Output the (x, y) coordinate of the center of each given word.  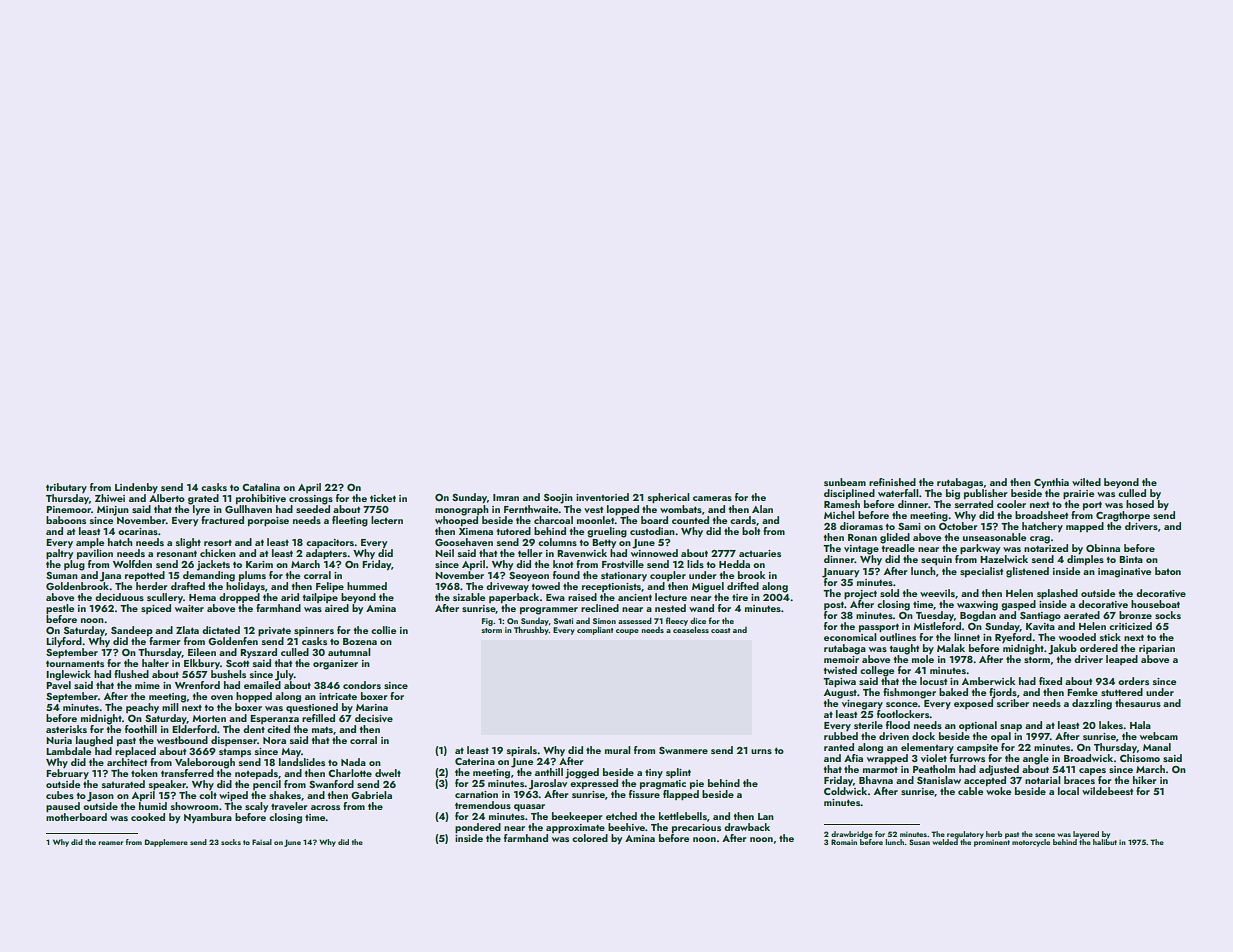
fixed (1050, 681)
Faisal (262, 842)
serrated (974, 504)
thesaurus (1138, 703)
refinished (892, 482)
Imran (506, 497)
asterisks (66, 729)
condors (362, 685)
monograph (462, 510)
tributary (66, 488)
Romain (844, 842)
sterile (868, 725)
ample (90, 543)
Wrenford (197, 685)
